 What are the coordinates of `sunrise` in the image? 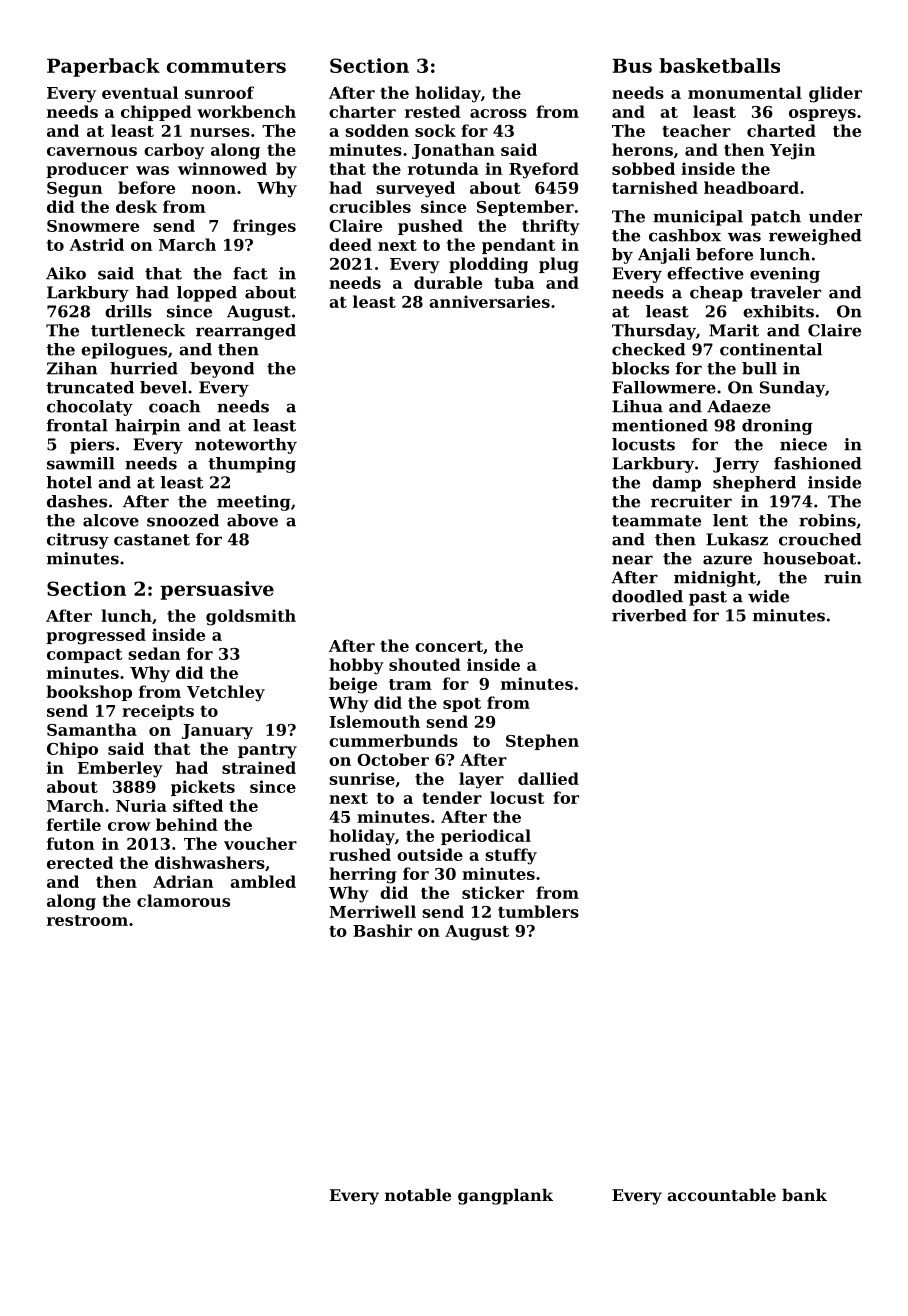 It's located at (362, 778).
